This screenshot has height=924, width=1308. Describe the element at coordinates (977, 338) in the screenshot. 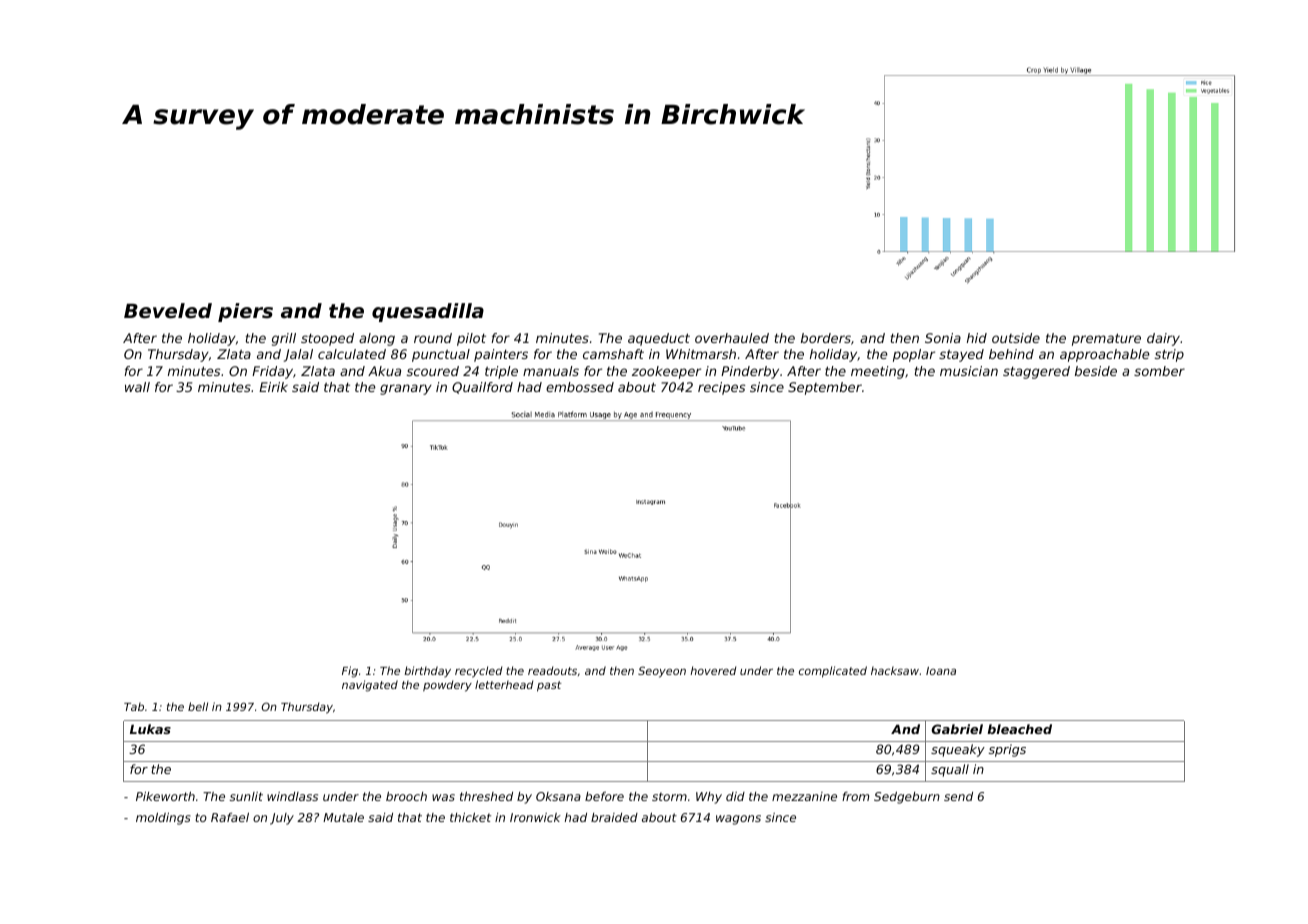

I see `hid` at that location.
